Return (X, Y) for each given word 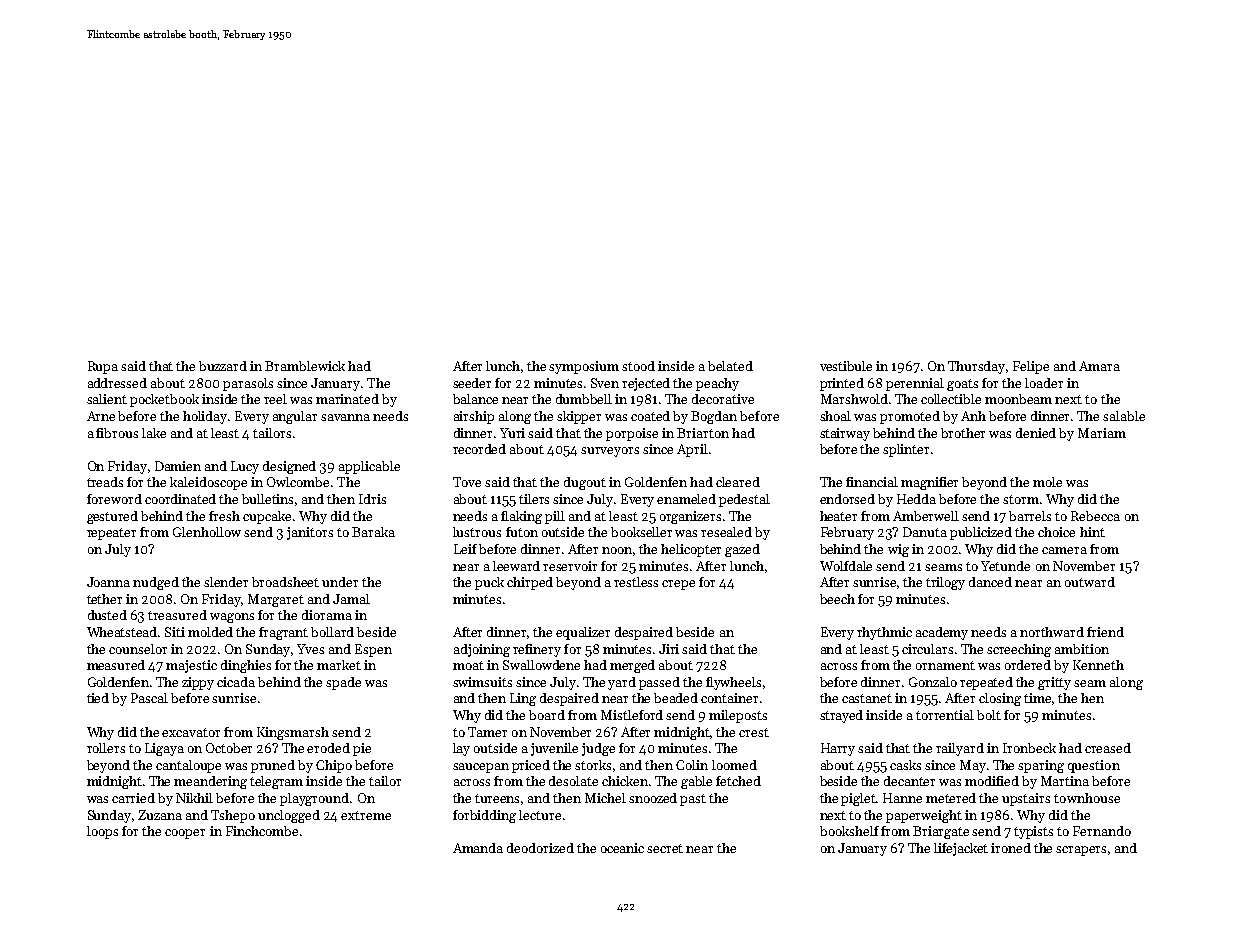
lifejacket (961, 849)
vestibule (846, 366)
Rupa (103, 367)
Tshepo (233, 816)
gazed (742, 550)
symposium (584, 367)
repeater (111, 534)
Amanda (478, 848)
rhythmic (884, 633)
